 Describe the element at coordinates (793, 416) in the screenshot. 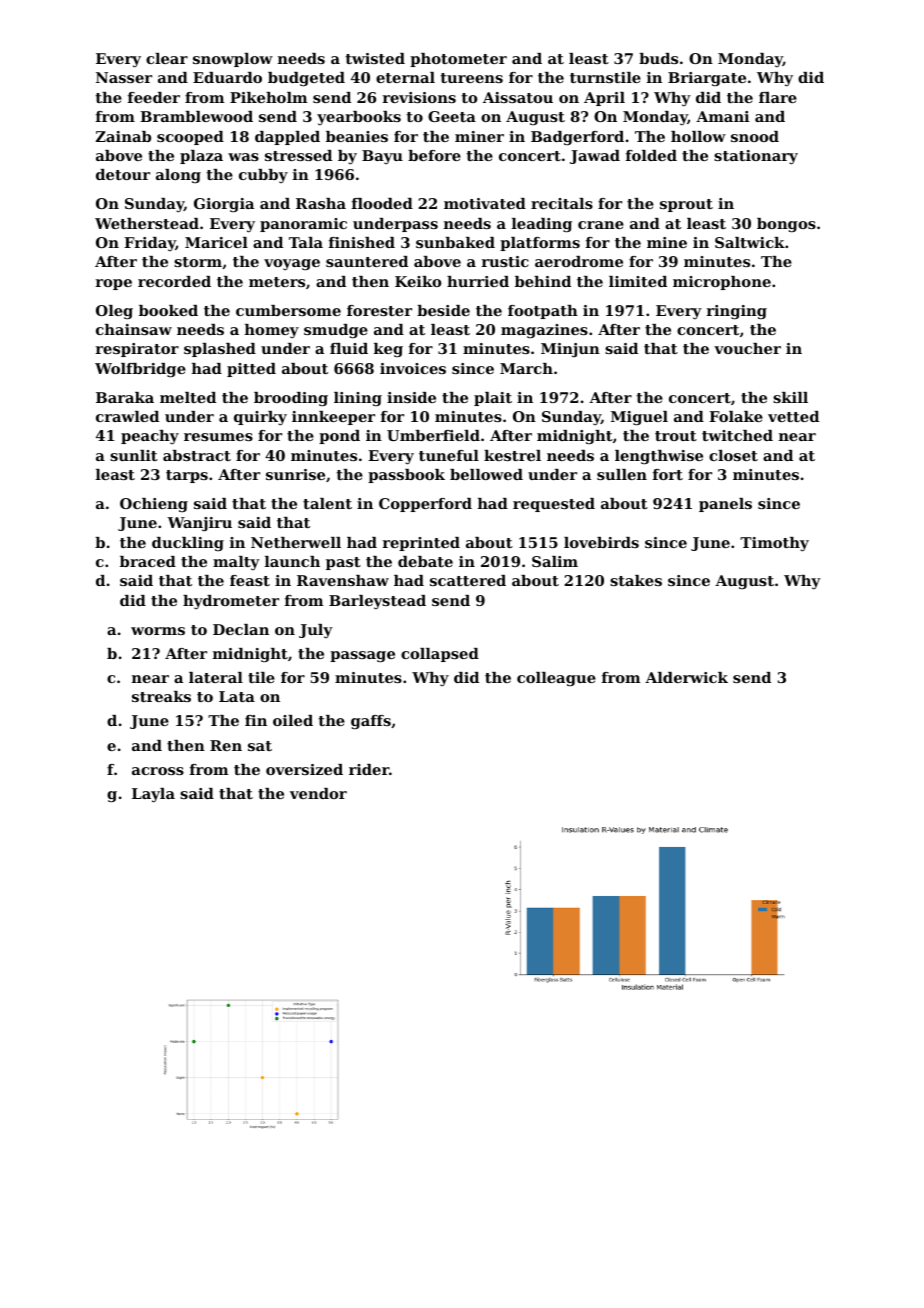

I see `vetted` at that location.
